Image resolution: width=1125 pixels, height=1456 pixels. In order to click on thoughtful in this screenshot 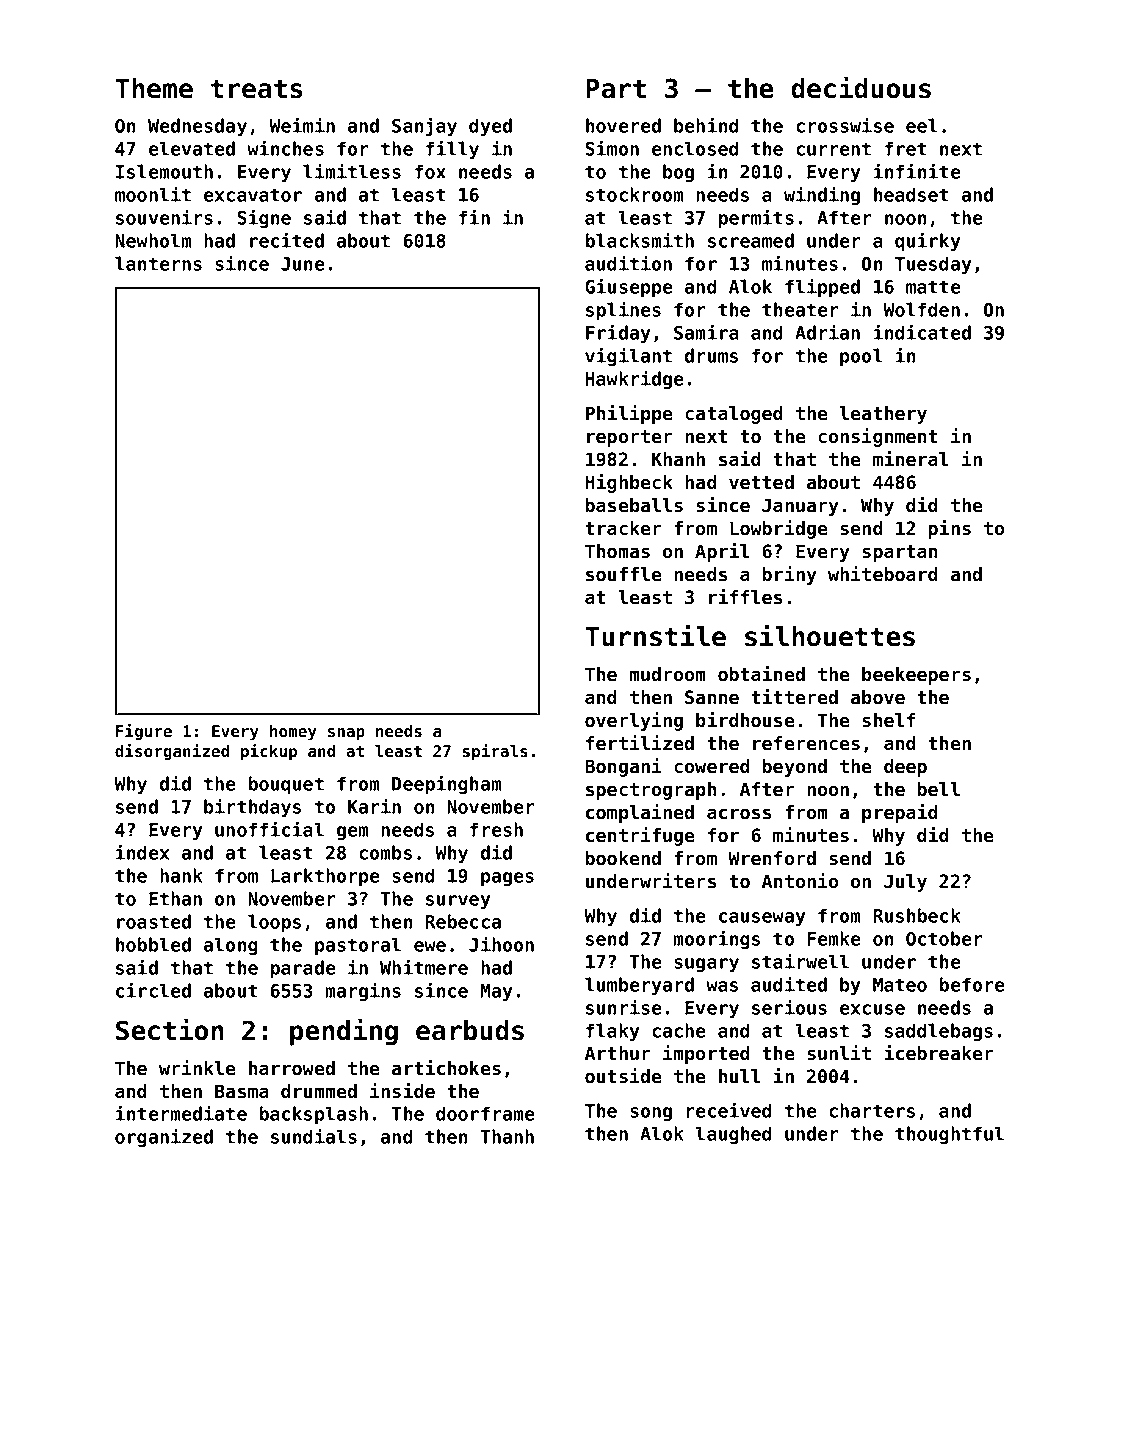, I will do `click(949, 1135)`.
